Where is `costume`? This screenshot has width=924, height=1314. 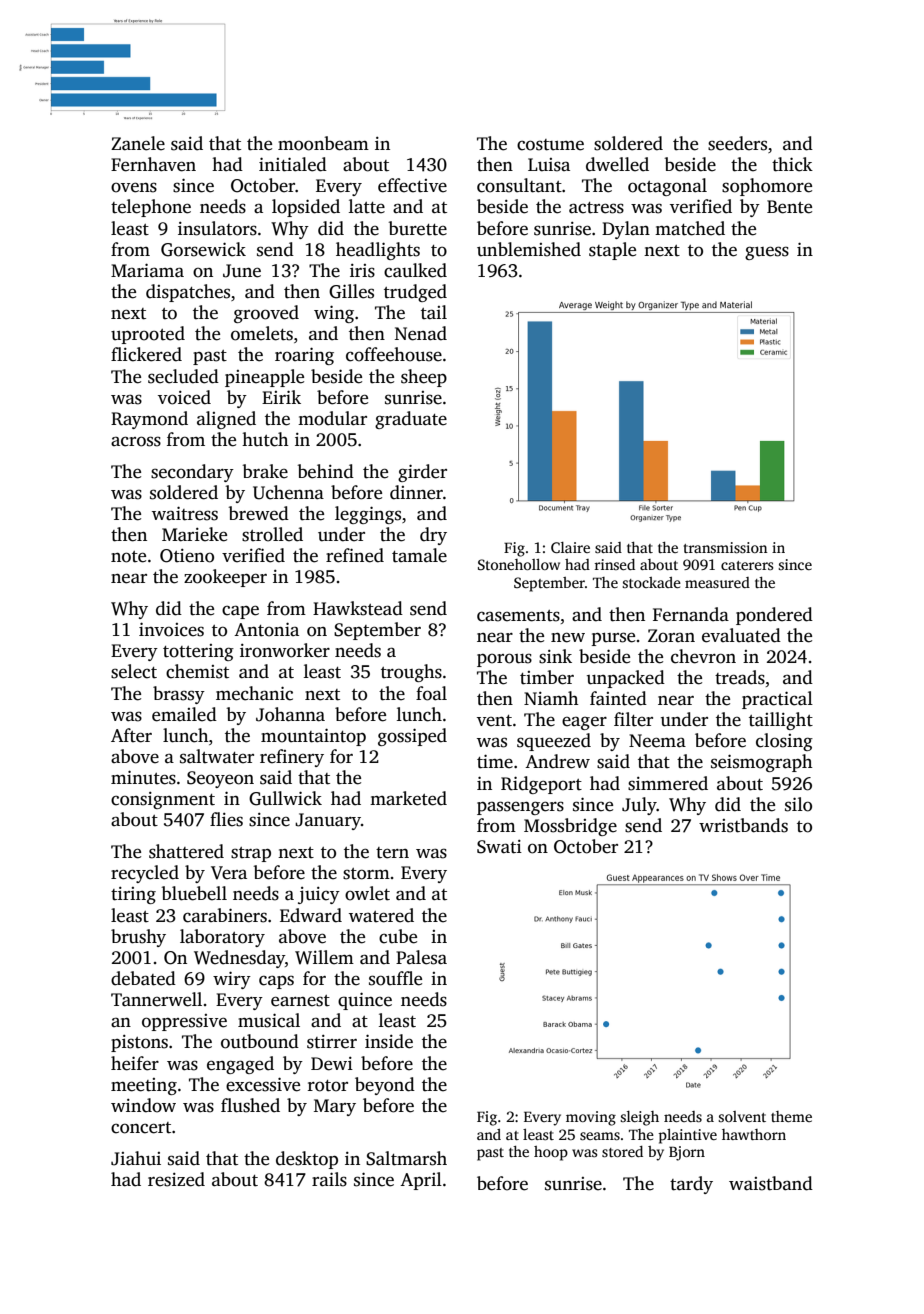 costume is located at coordinates (550, 145).
